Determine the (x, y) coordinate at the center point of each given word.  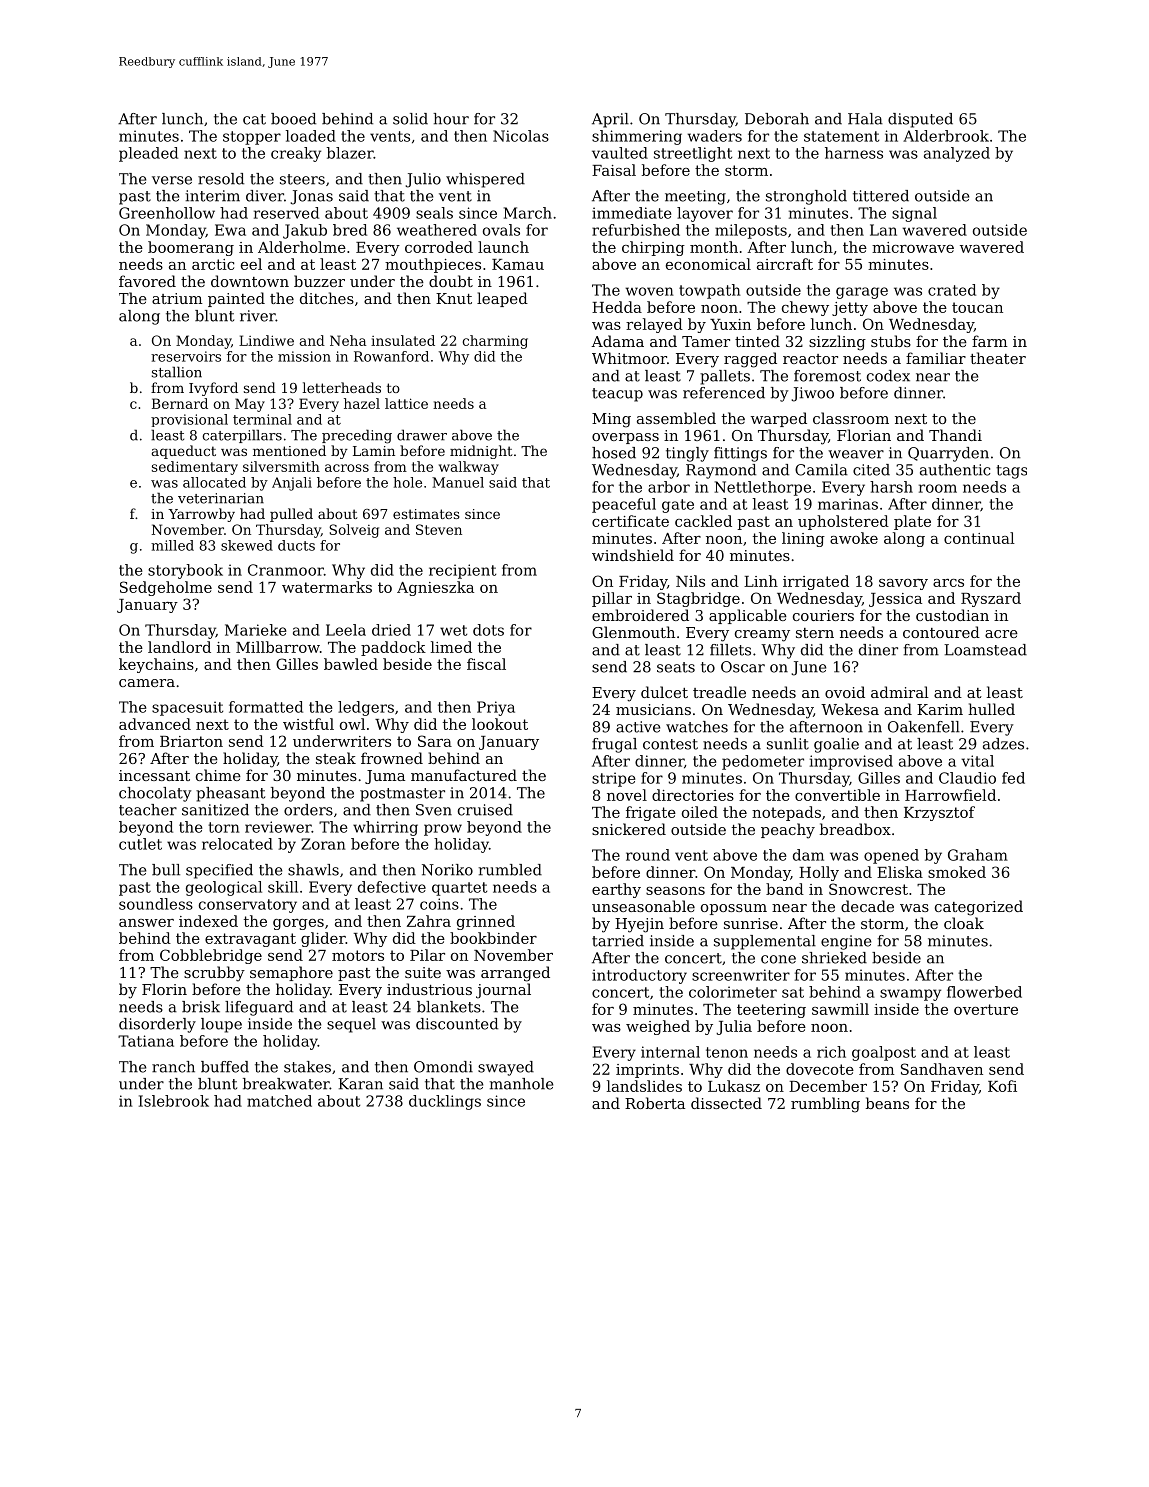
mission (304, 356)
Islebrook (174, 1101)
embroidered (640, 615)
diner (878, 650)
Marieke (256, 630)
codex (888, 376)
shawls (313, 870)
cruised (485, 810)
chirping (653, 248)
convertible (837, 795)
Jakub (305, 231)
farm (990, 341)
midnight (481, 452)
